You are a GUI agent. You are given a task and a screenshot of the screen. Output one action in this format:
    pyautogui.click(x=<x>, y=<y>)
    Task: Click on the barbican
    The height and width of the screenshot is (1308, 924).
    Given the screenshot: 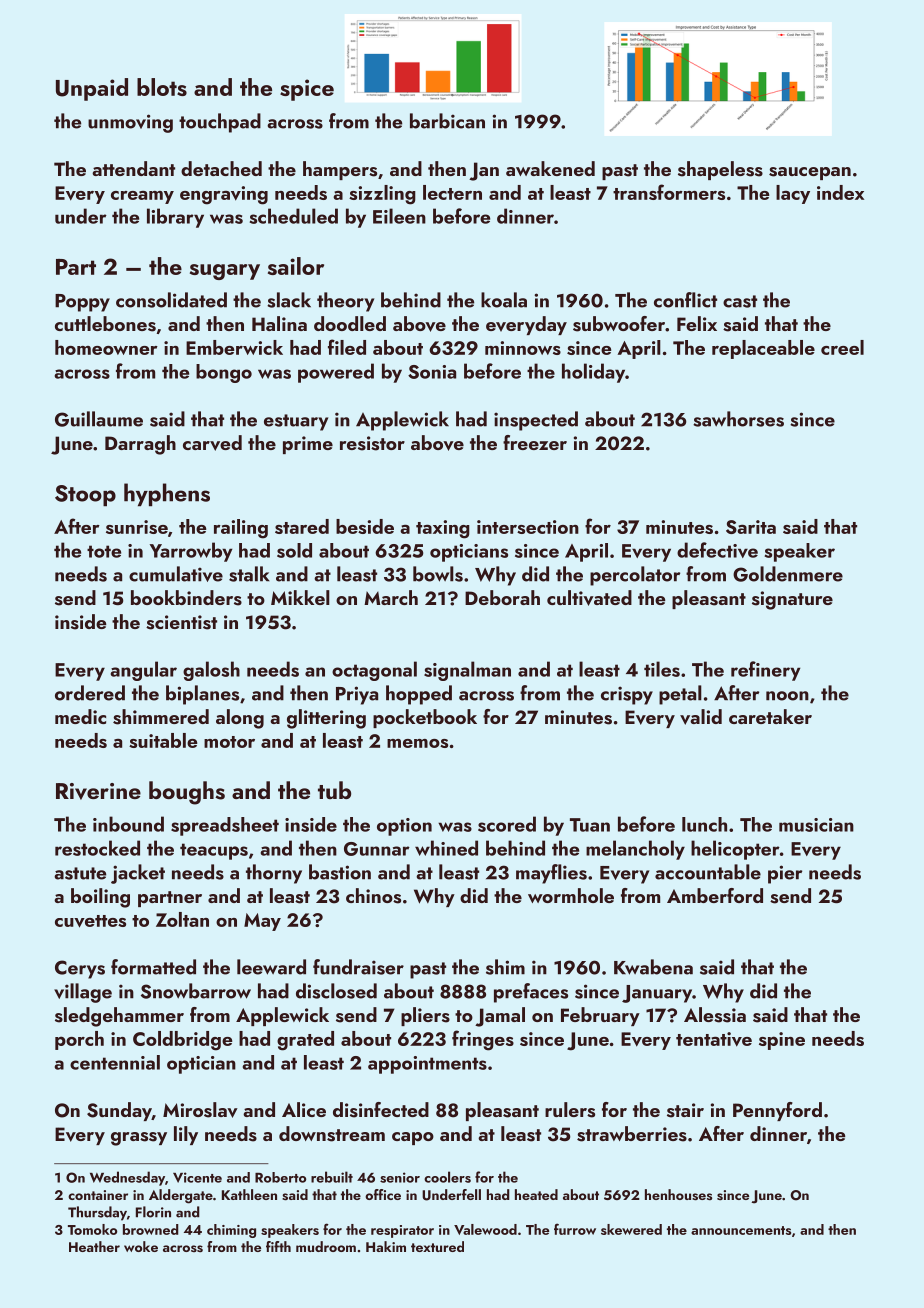 What is the action you would take?
    pyautogui.click(x=447, y=121)
